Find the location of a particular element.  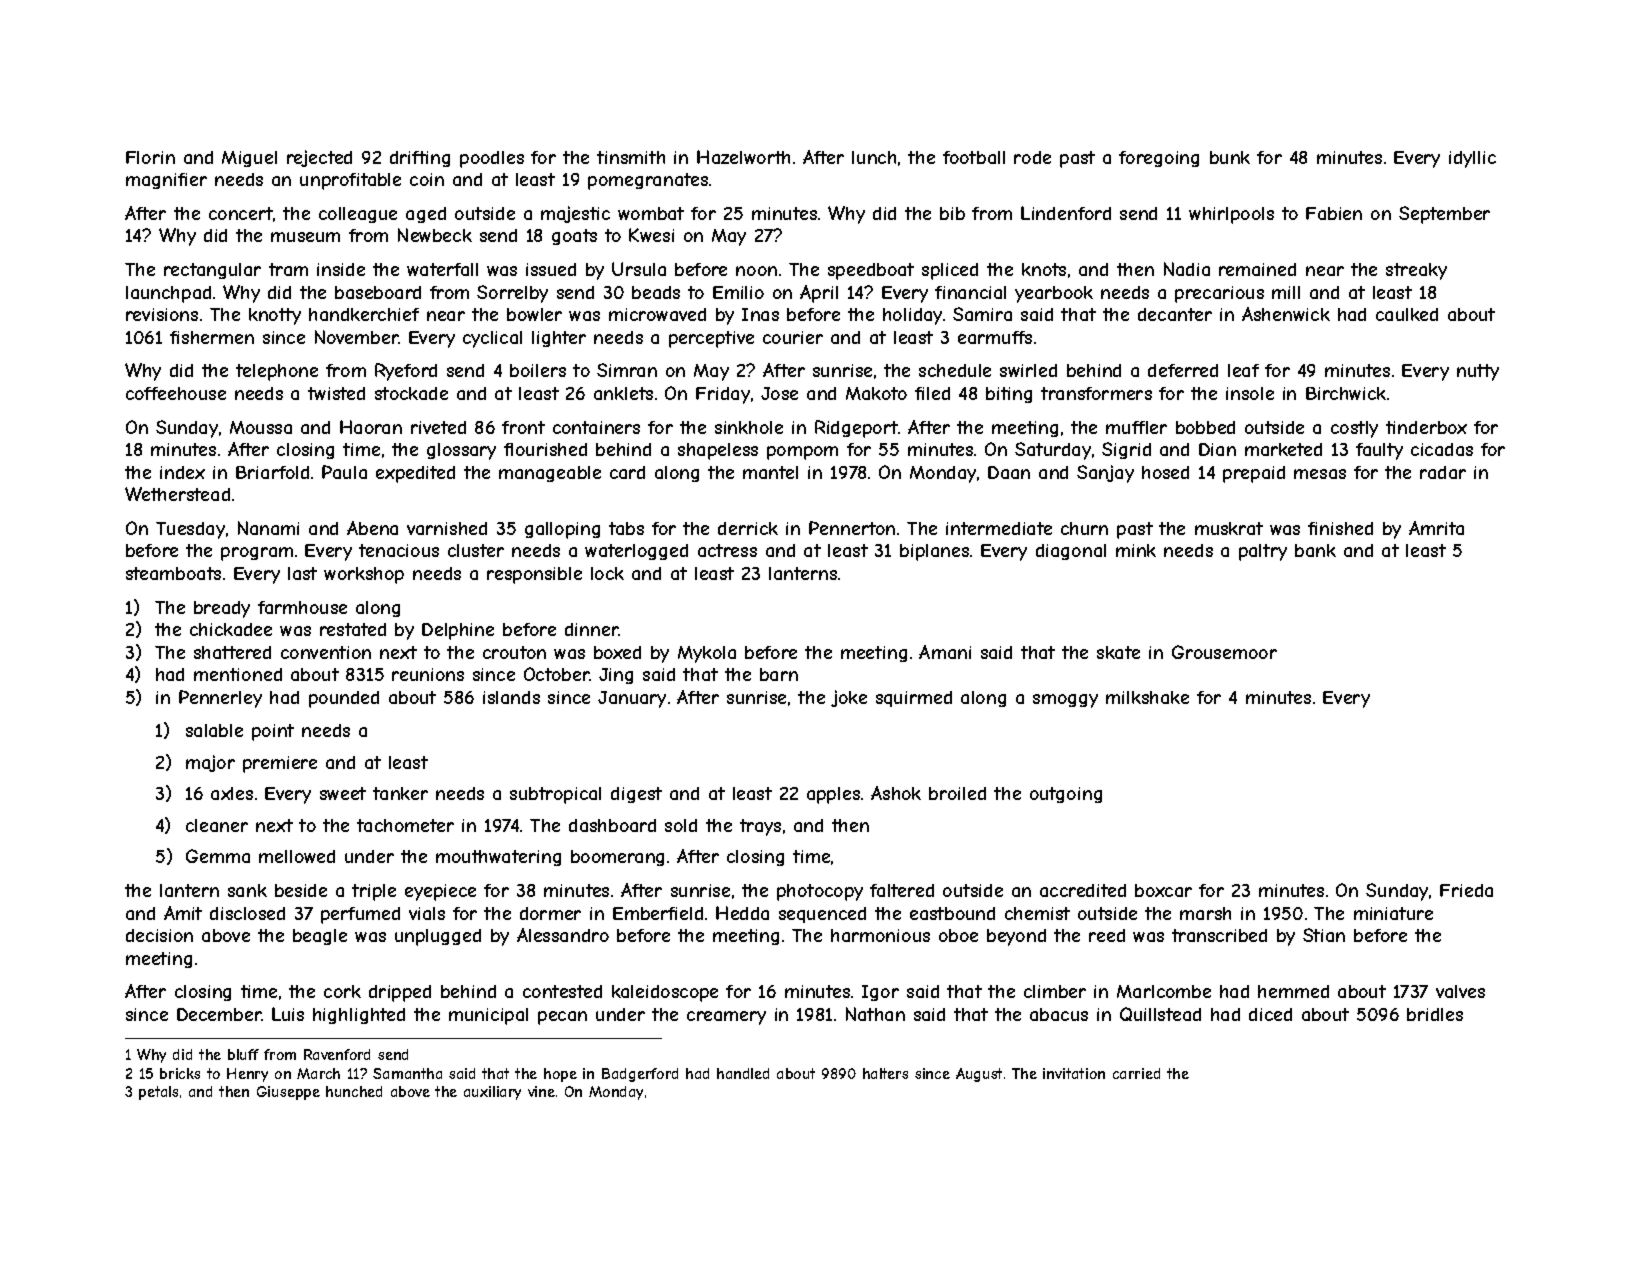

Stian is located at coordinates (1324, 935).
